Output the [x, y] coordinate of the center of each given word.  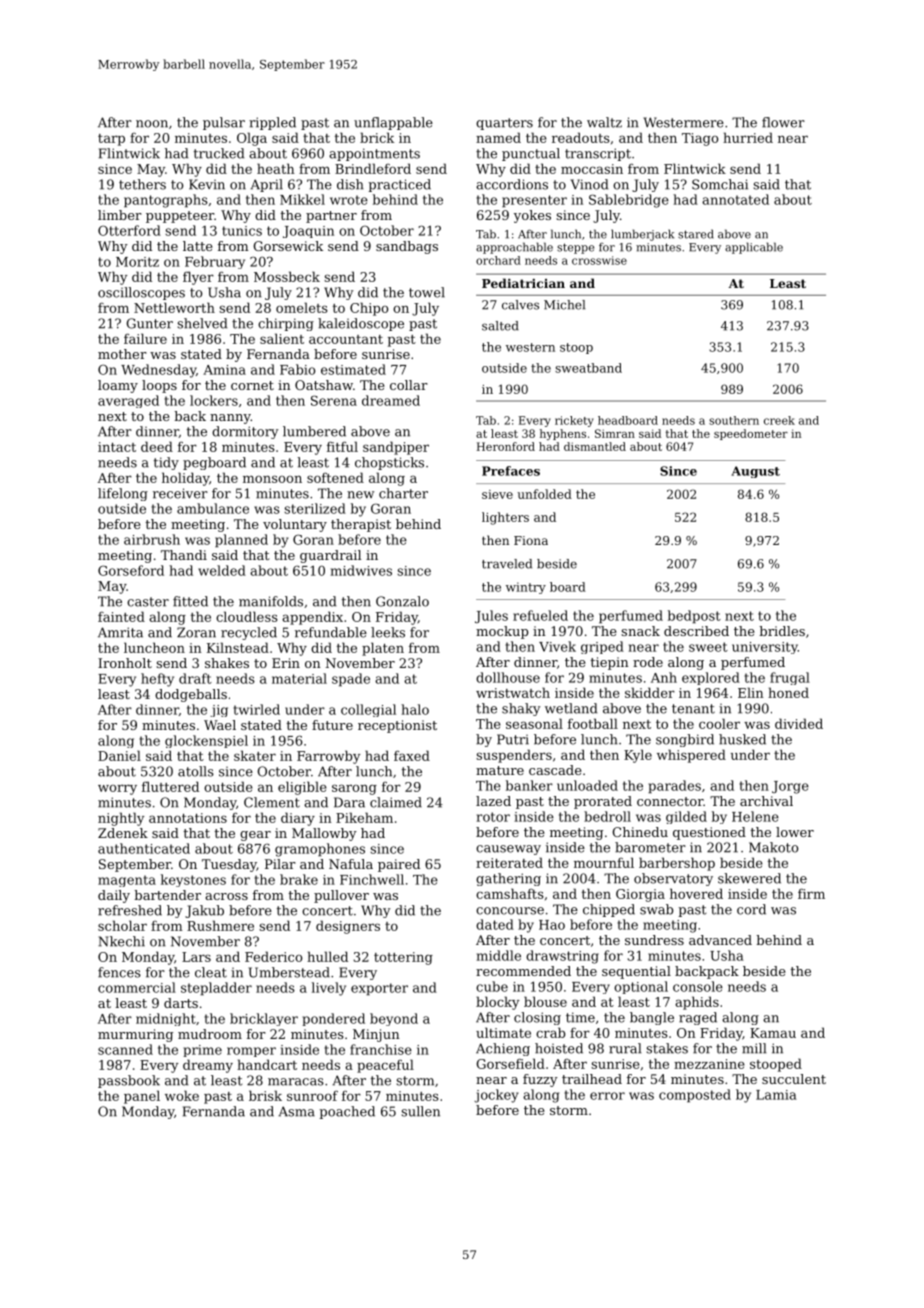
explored [711, 678]
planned [241, 541]
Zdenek [123, 833]
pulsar [224, 123]
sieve [497, 494]
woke [182, 1095]
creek [779, 420]
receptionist [397, 726]
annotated [735, 199]
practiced [399, 185]
